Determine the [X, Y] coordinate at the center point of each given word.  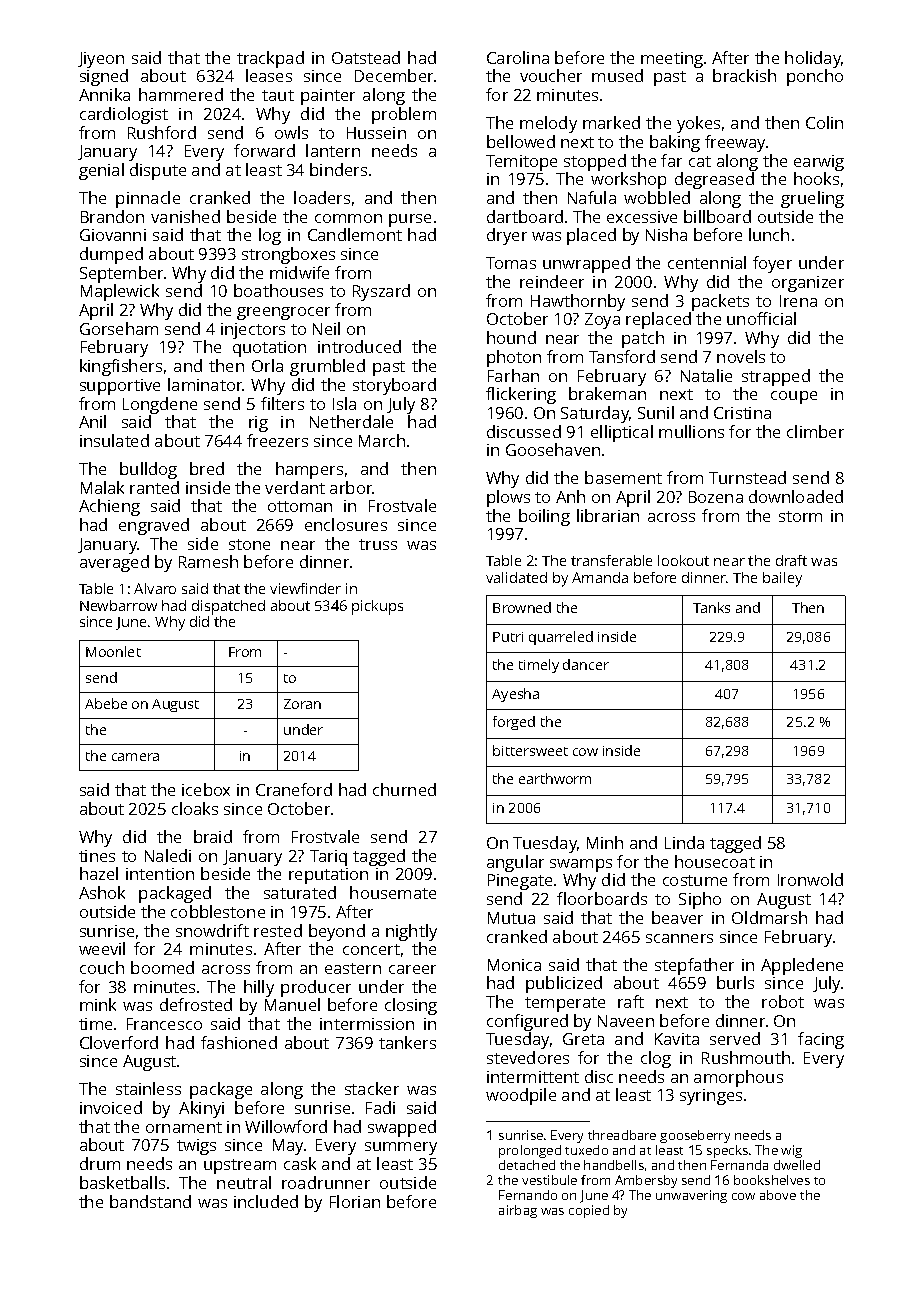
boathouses [278, 290]
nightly [411, 932]
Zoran [302, 704]
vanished [185, 216]
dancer [586, 664]
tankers [407, 1042]
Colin [824, 122]
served [735, 1038]
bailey [782, 579]
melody [548, 124]
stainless [148, 1088]
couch [102, 967]
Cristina [742, 413]
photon [514, 358]
